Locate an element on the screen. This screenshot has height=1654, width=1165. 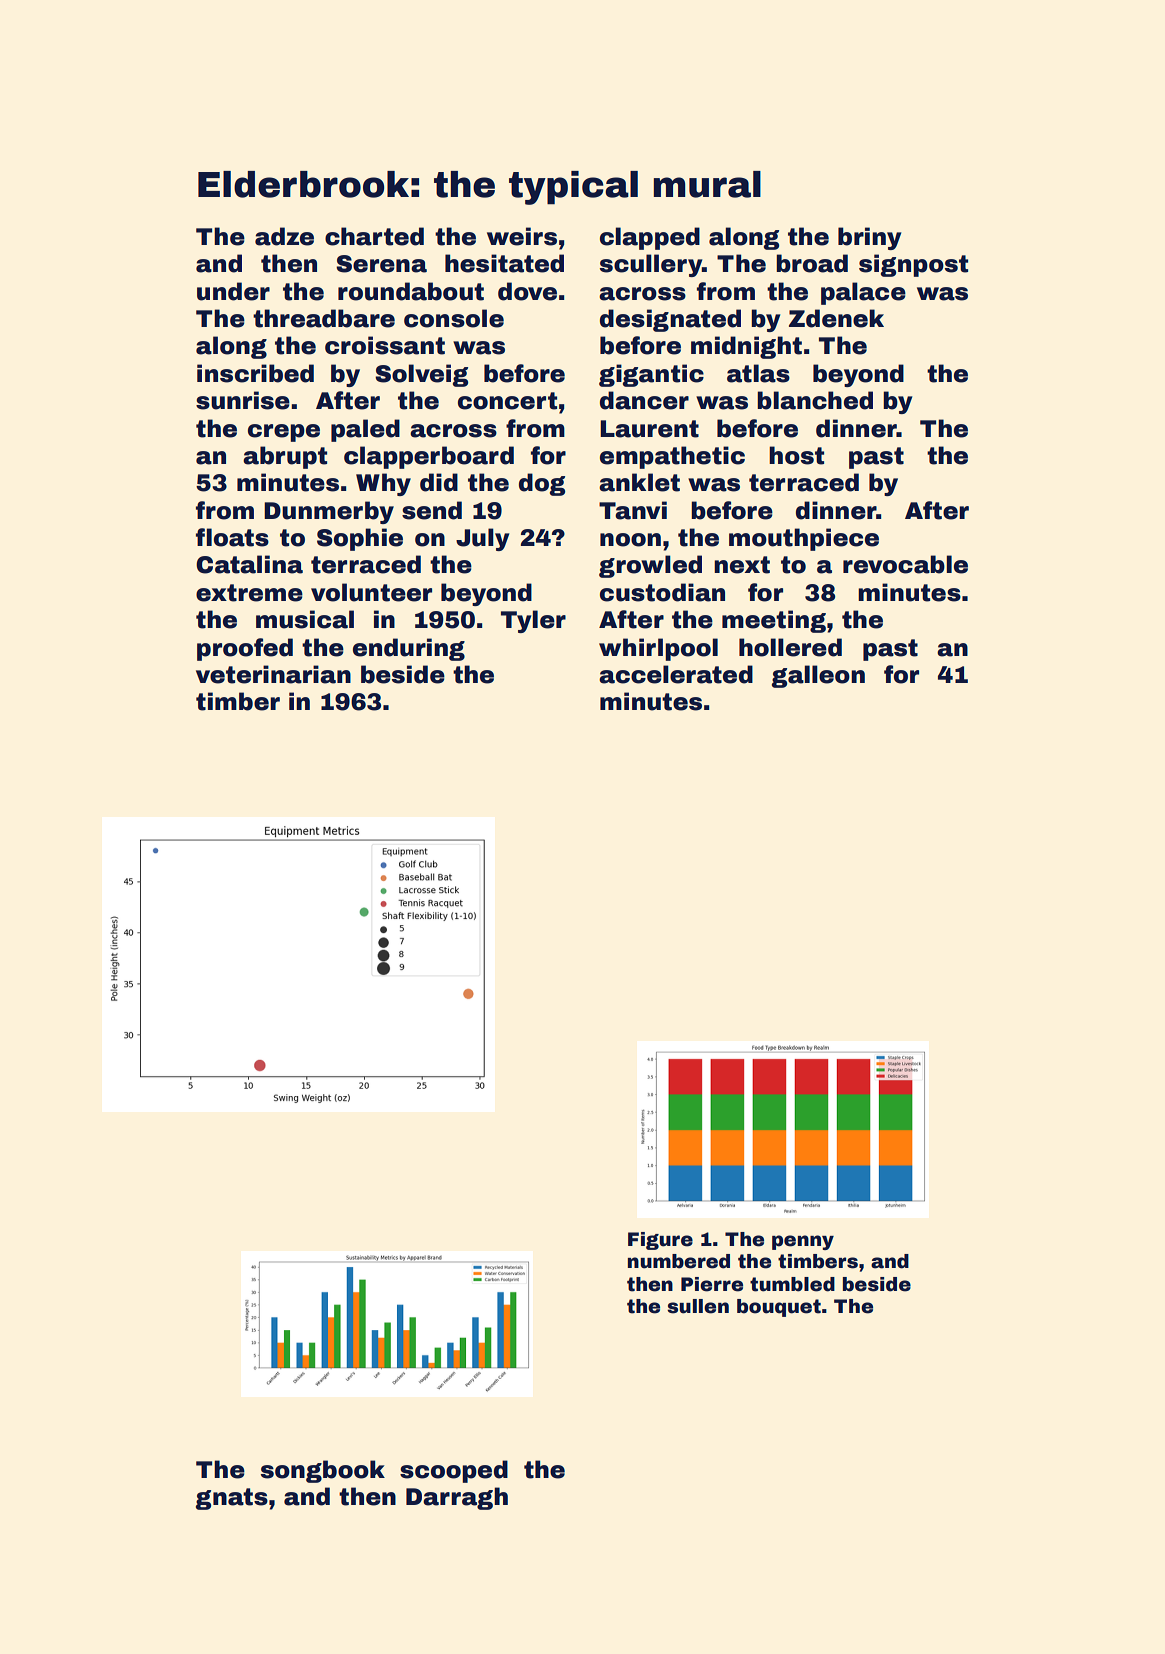
dove is located at coordinates (527, 291).
